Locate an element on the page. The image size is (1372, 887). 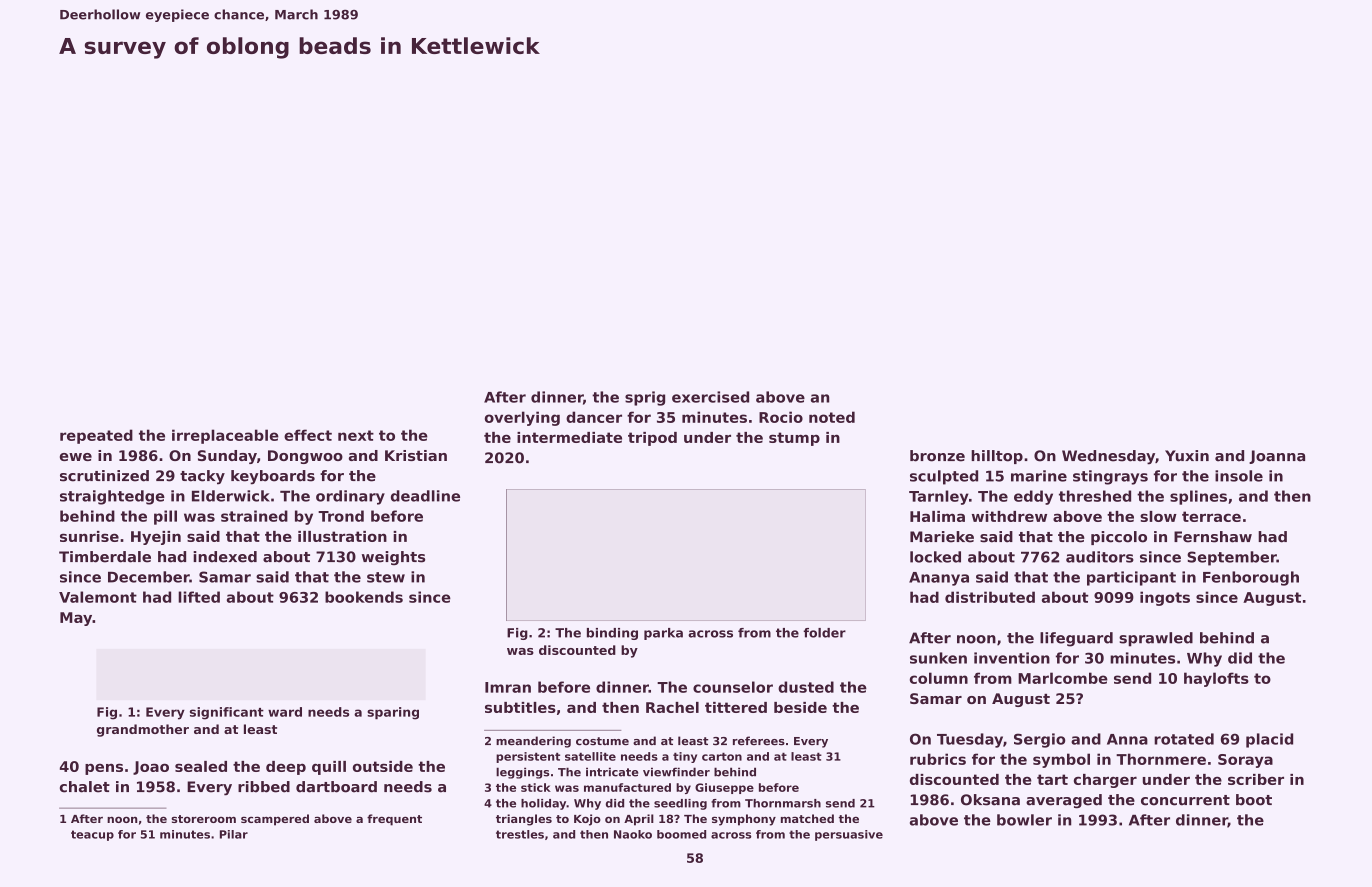
auditors is located at coordinates (1100, 557).
